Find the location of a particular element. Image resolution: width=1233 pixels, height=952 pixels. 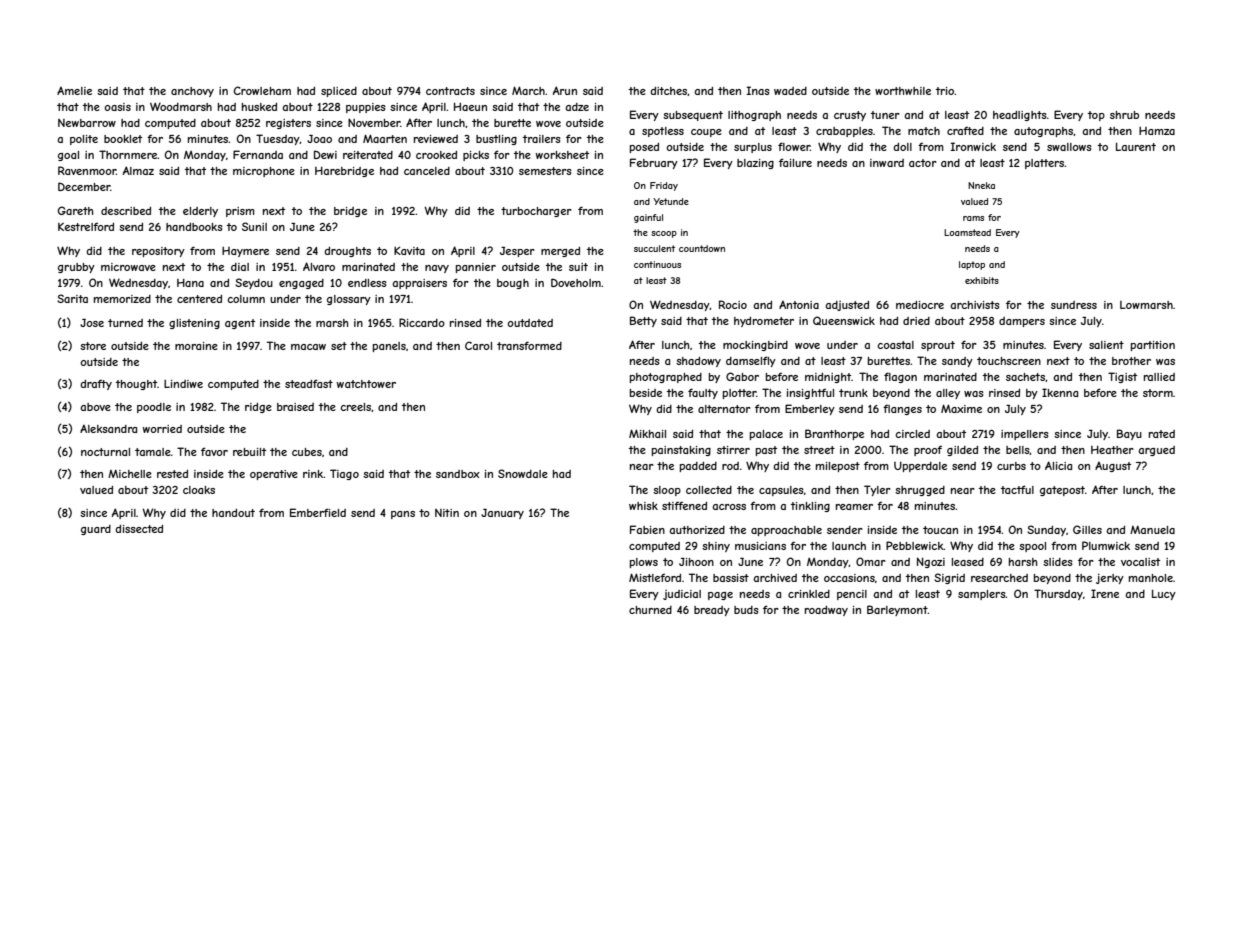

semesters is located at coordinates (545, 171).
